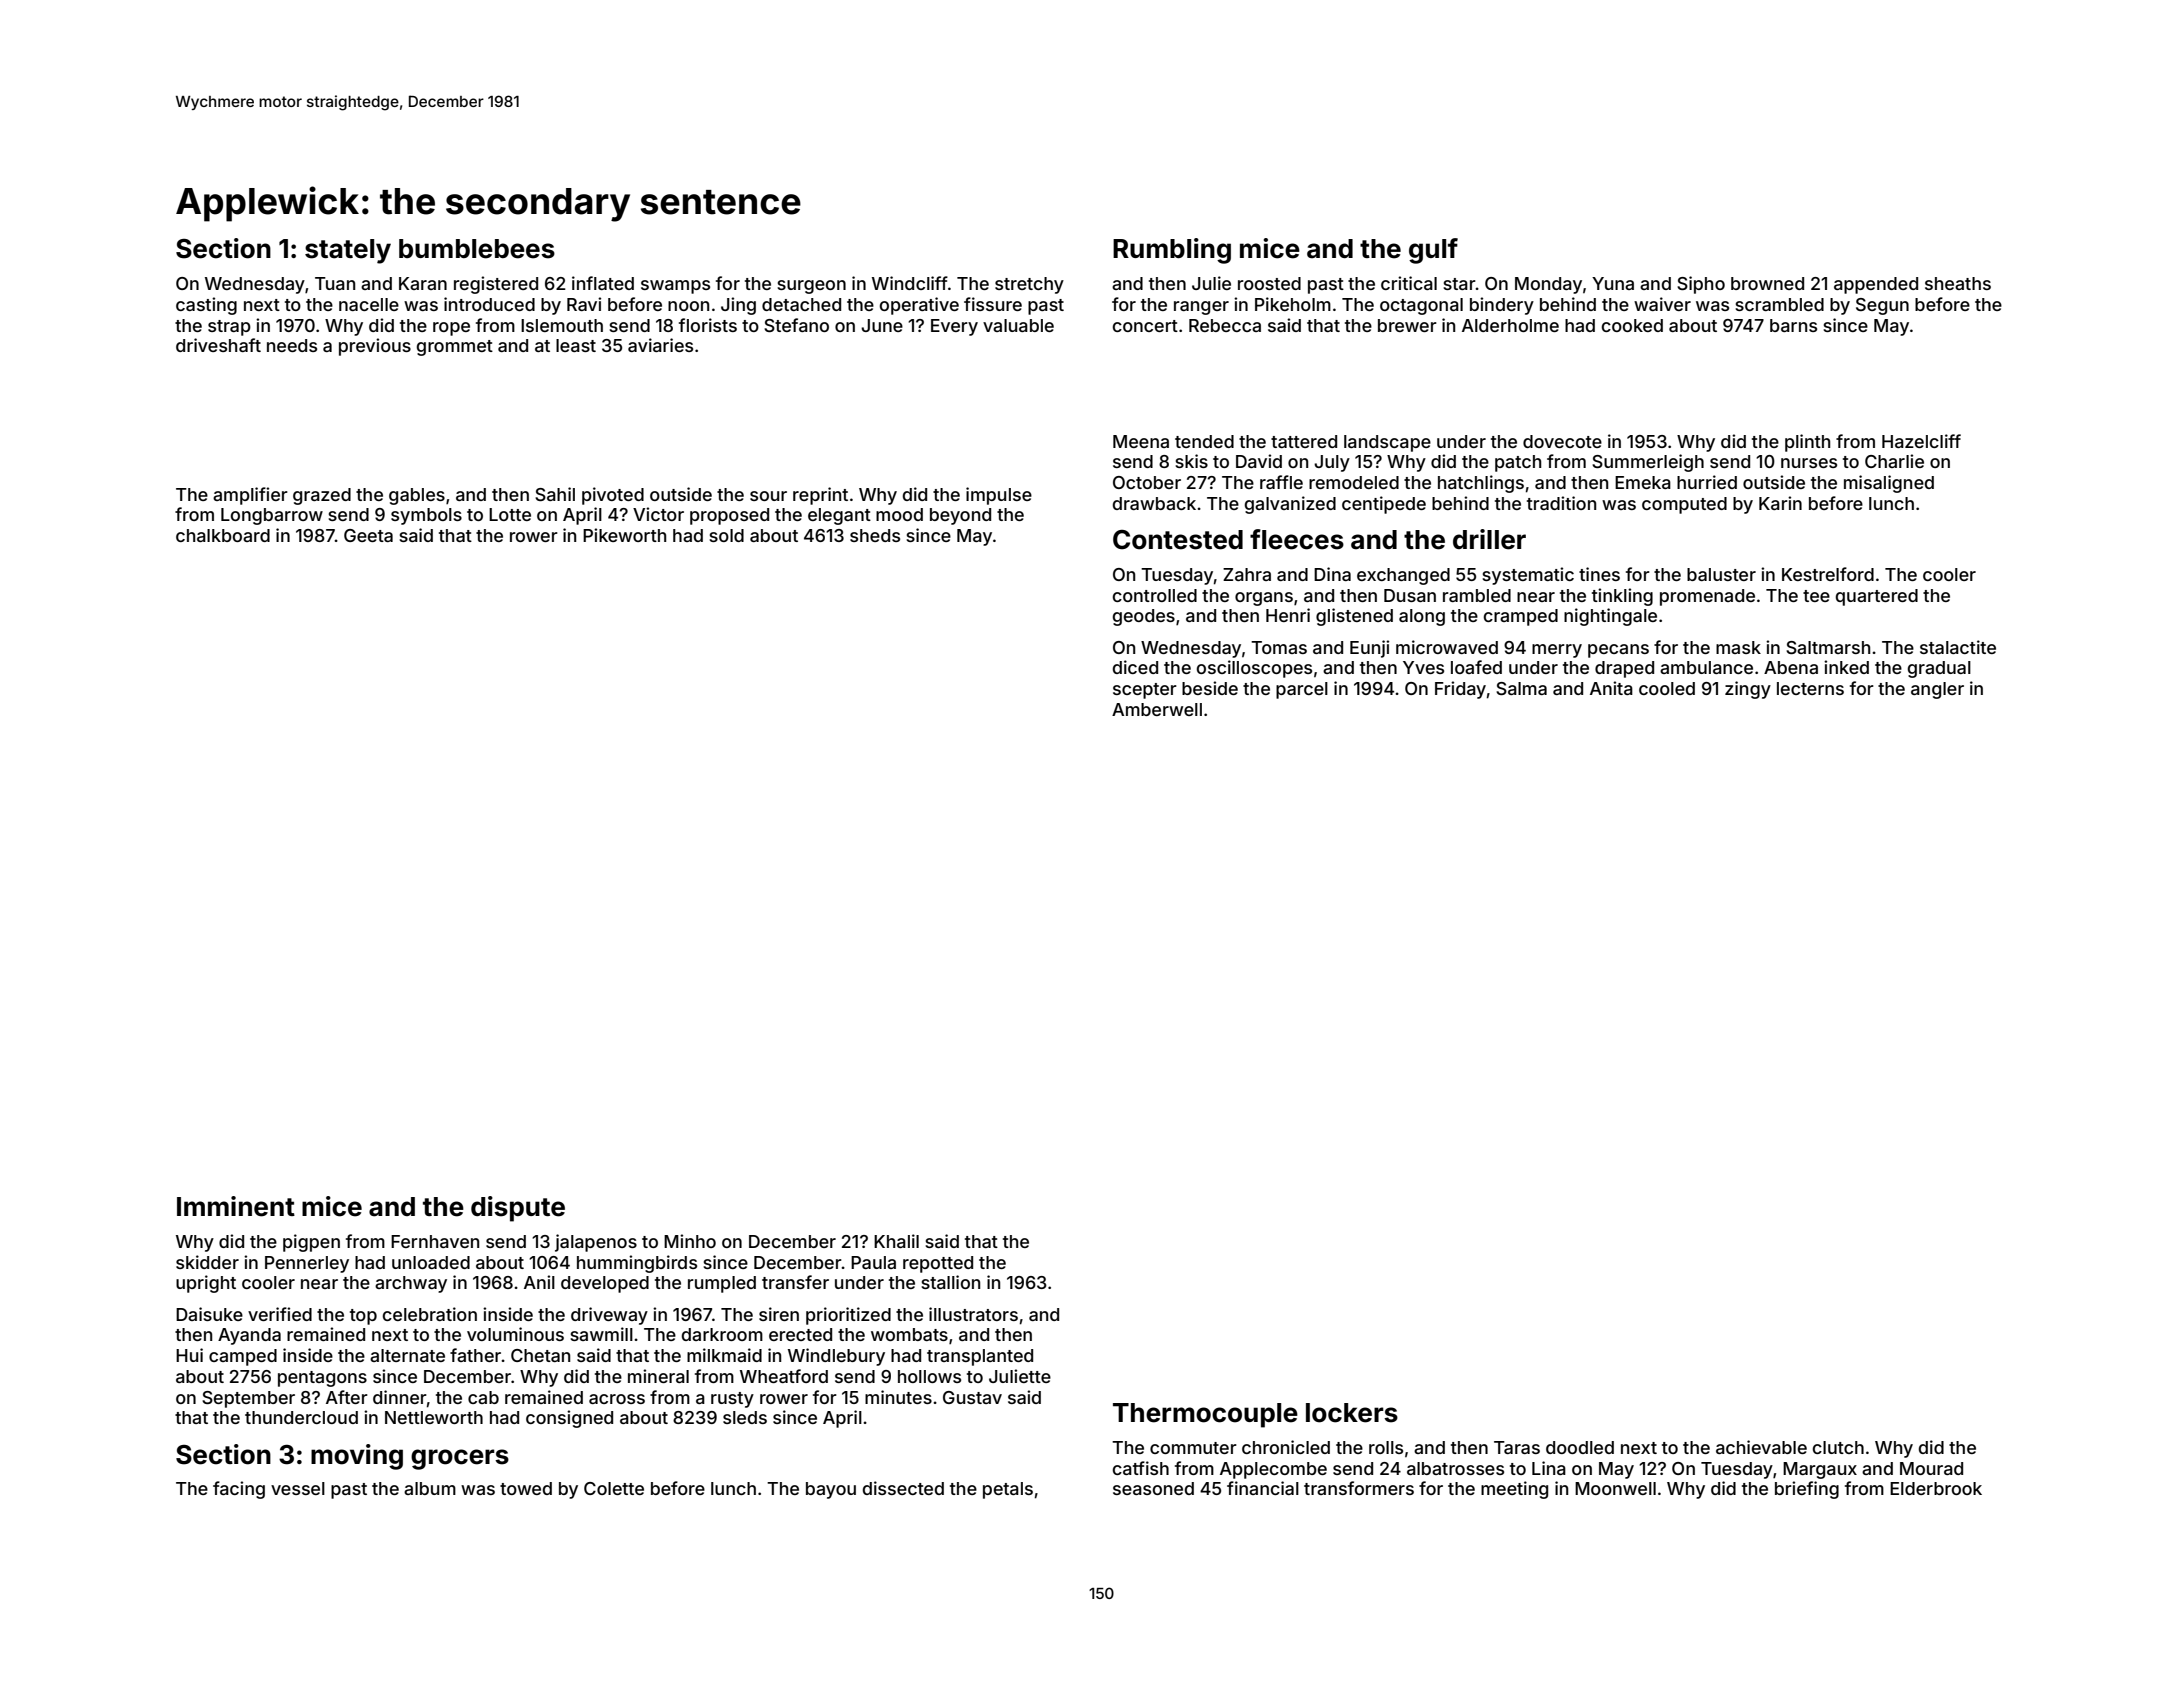 The width and height of the document is (2178, 1683). Describe the element at coordinates (811, 287) in the document. I see `surgeon` at that location.
